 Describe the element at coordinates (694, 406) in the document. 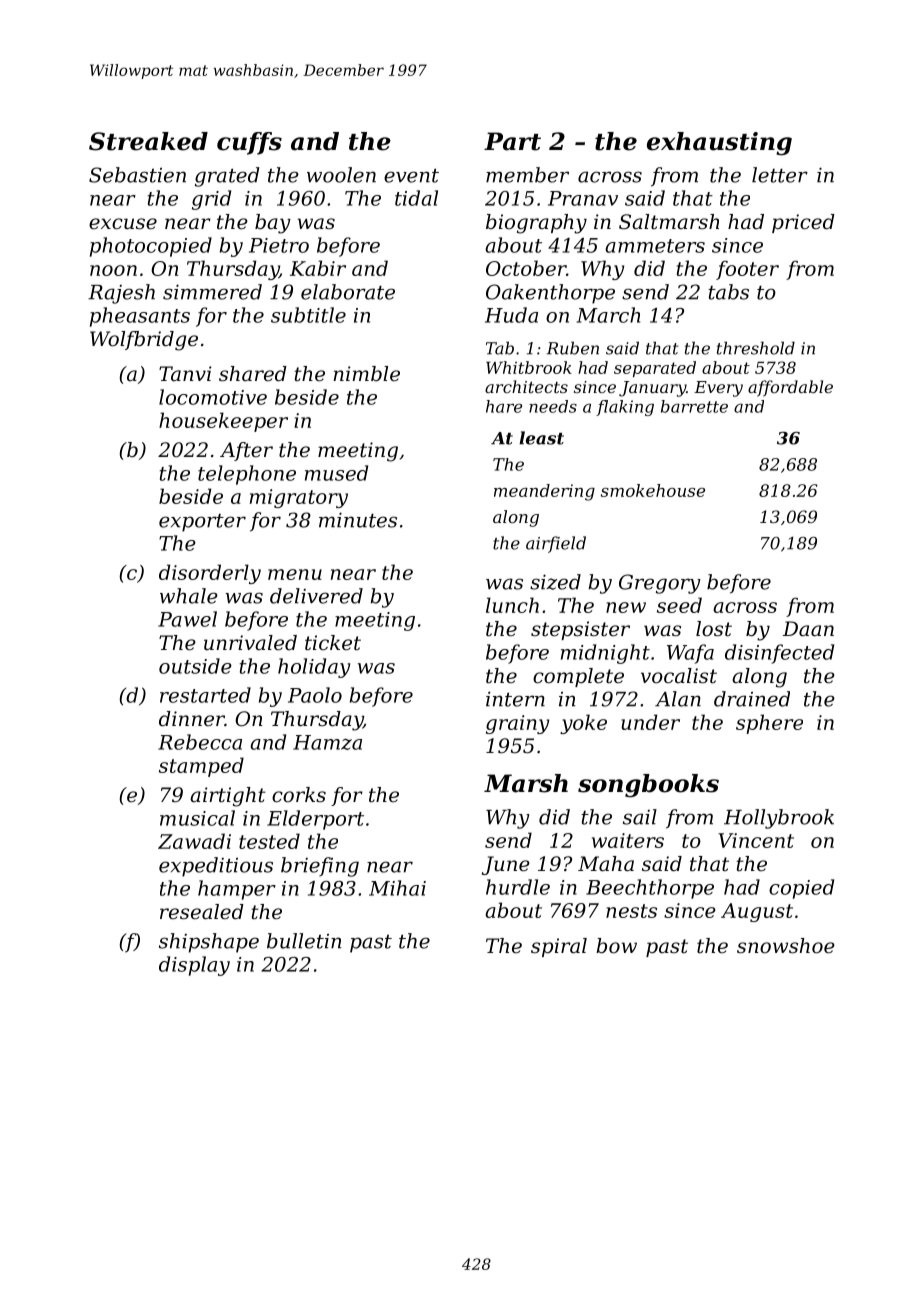

I see `barrette` at that location.
